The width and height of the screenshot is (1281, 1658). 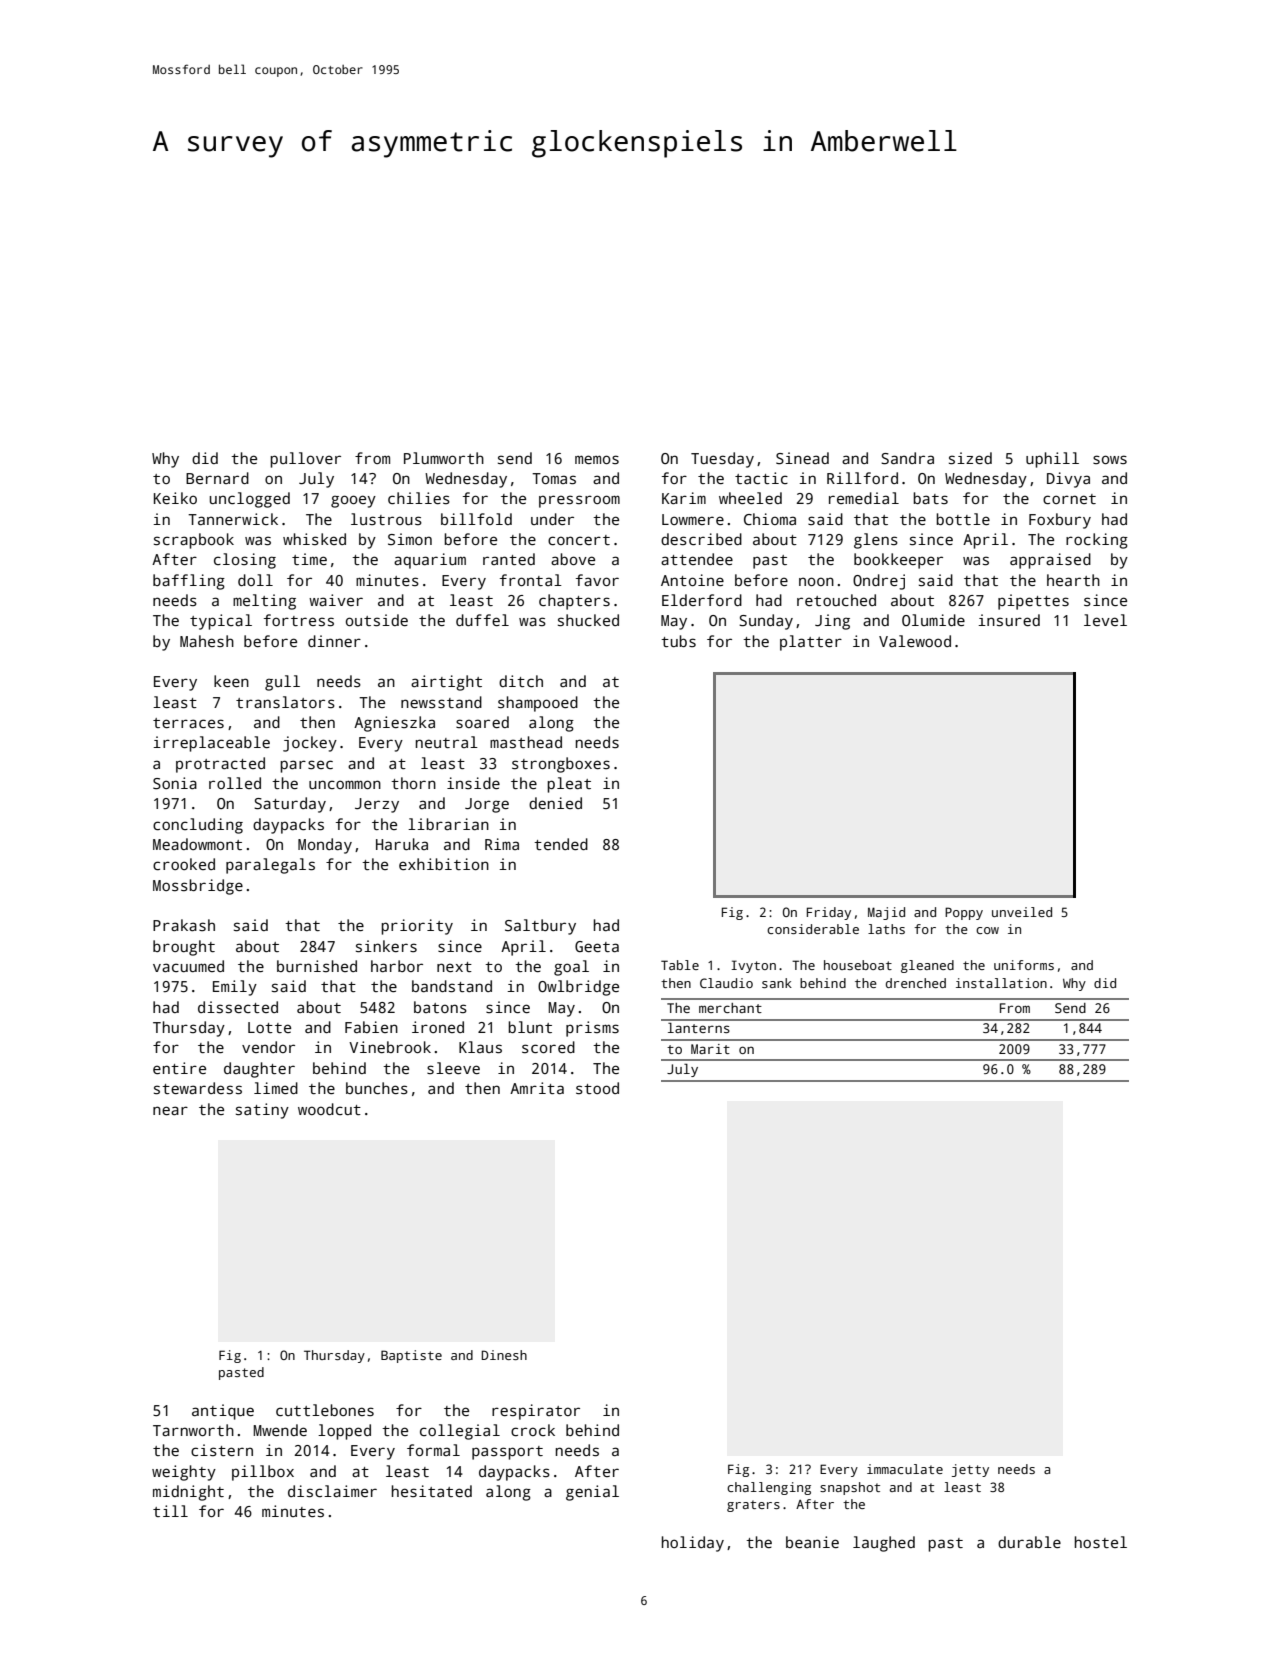 I want to click on level, so click(x=1105, y=620).
